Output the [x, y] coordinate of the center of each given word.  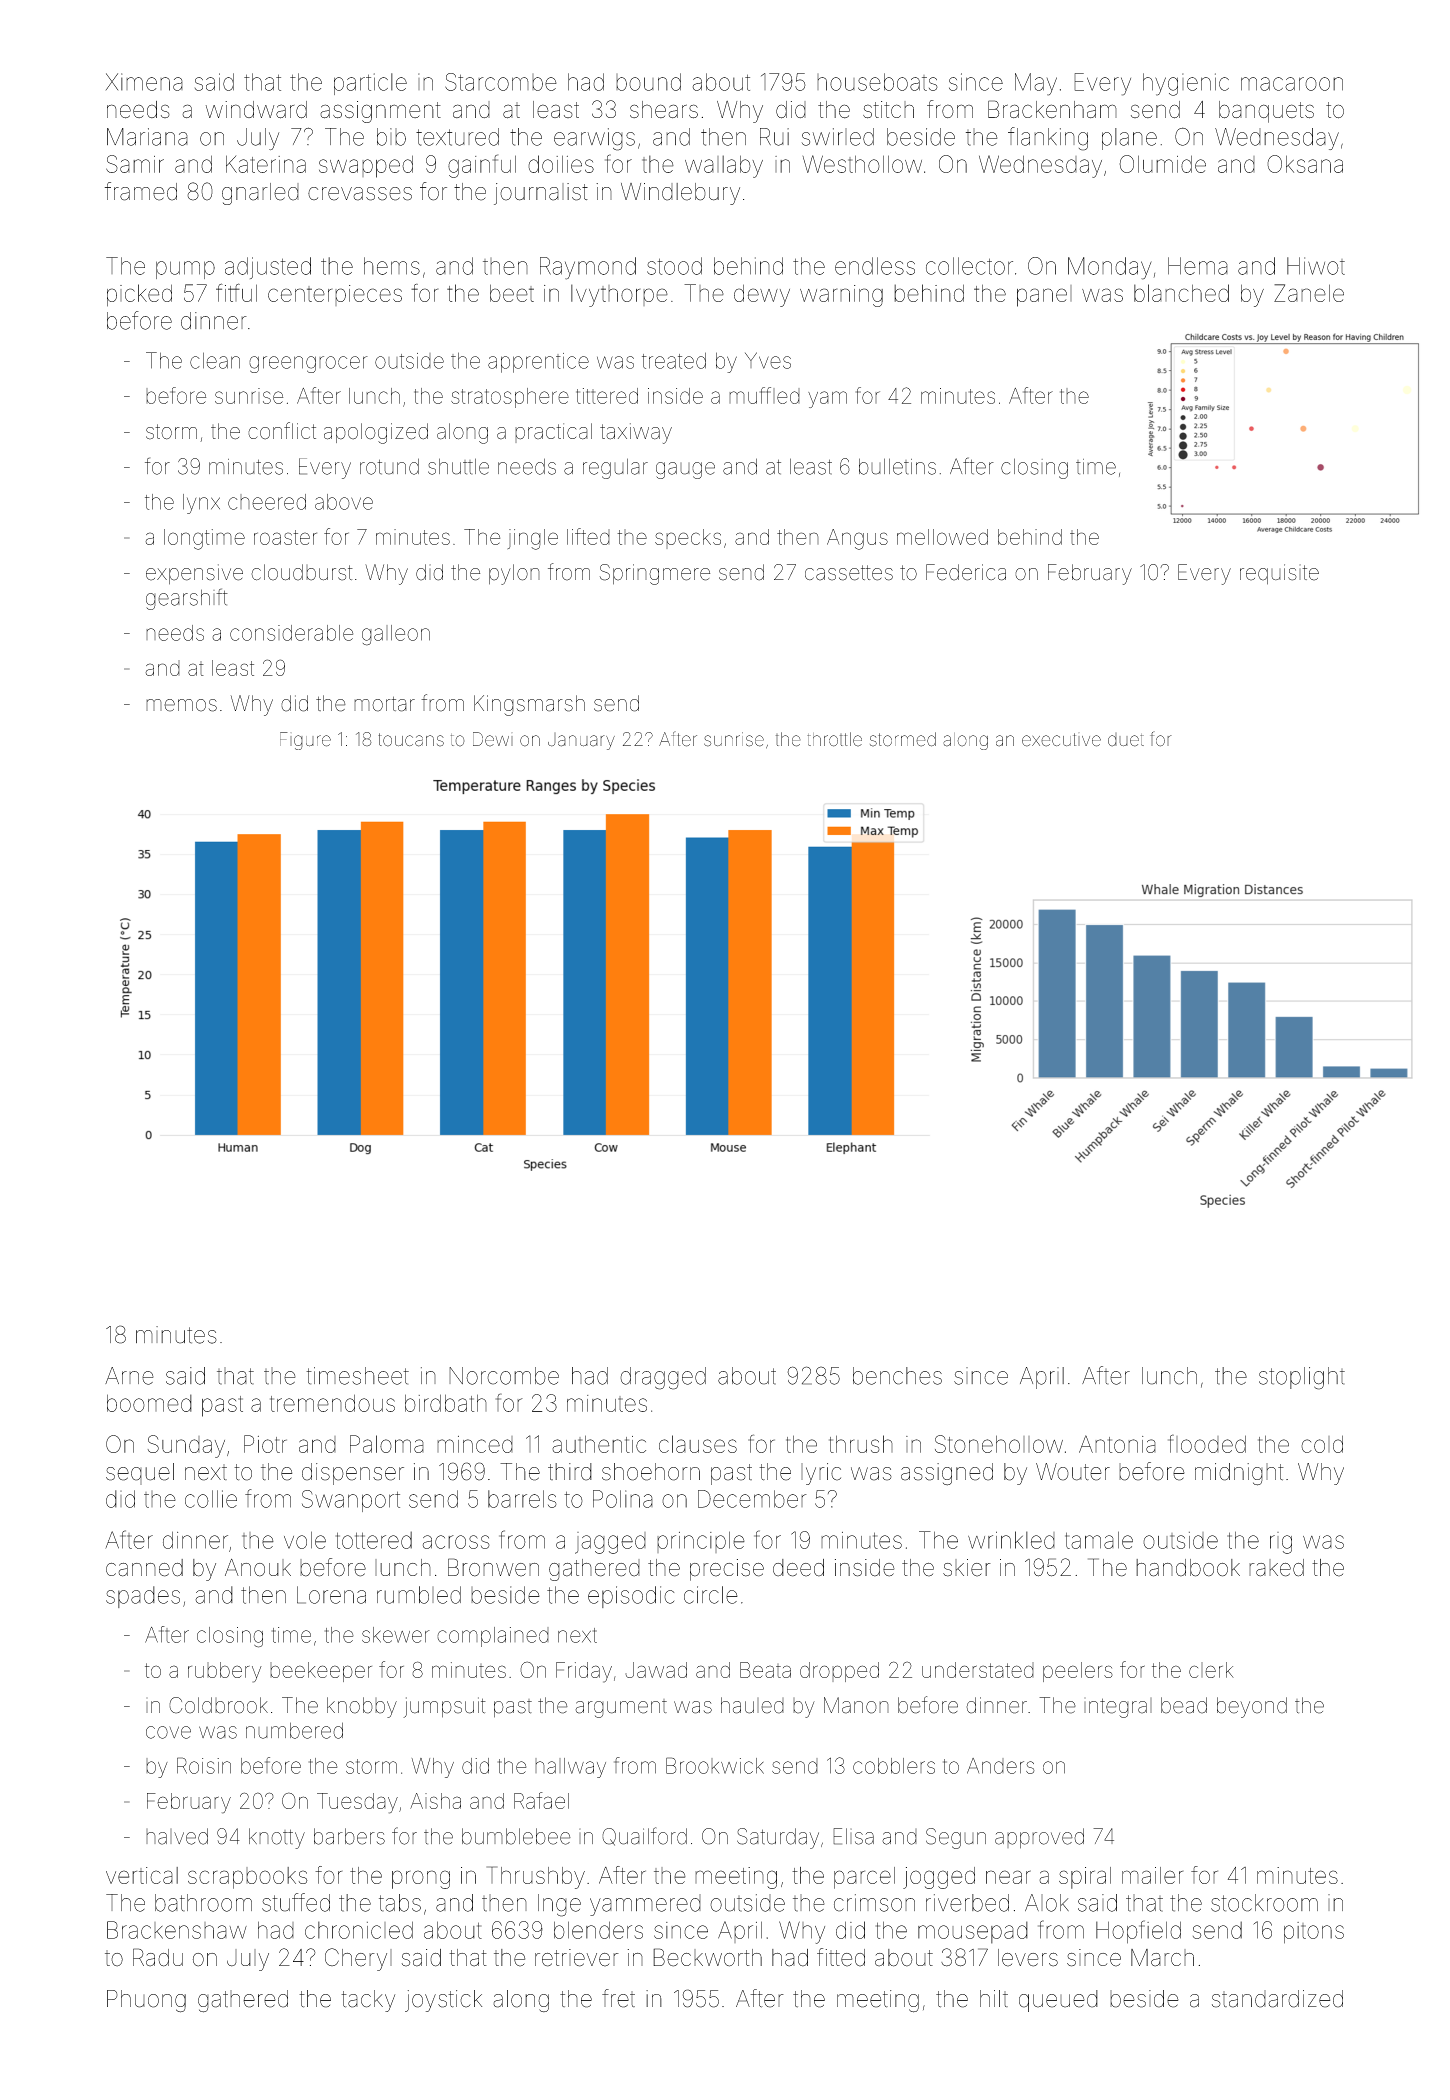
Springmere [655, 574]
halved [177, 1836]
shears [664, 110]
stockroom [1264, 1903]
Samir [135, 164]
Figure [305, 741]
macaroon [1292, 84]
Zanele [1309, 293]
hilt [994, 1998]
